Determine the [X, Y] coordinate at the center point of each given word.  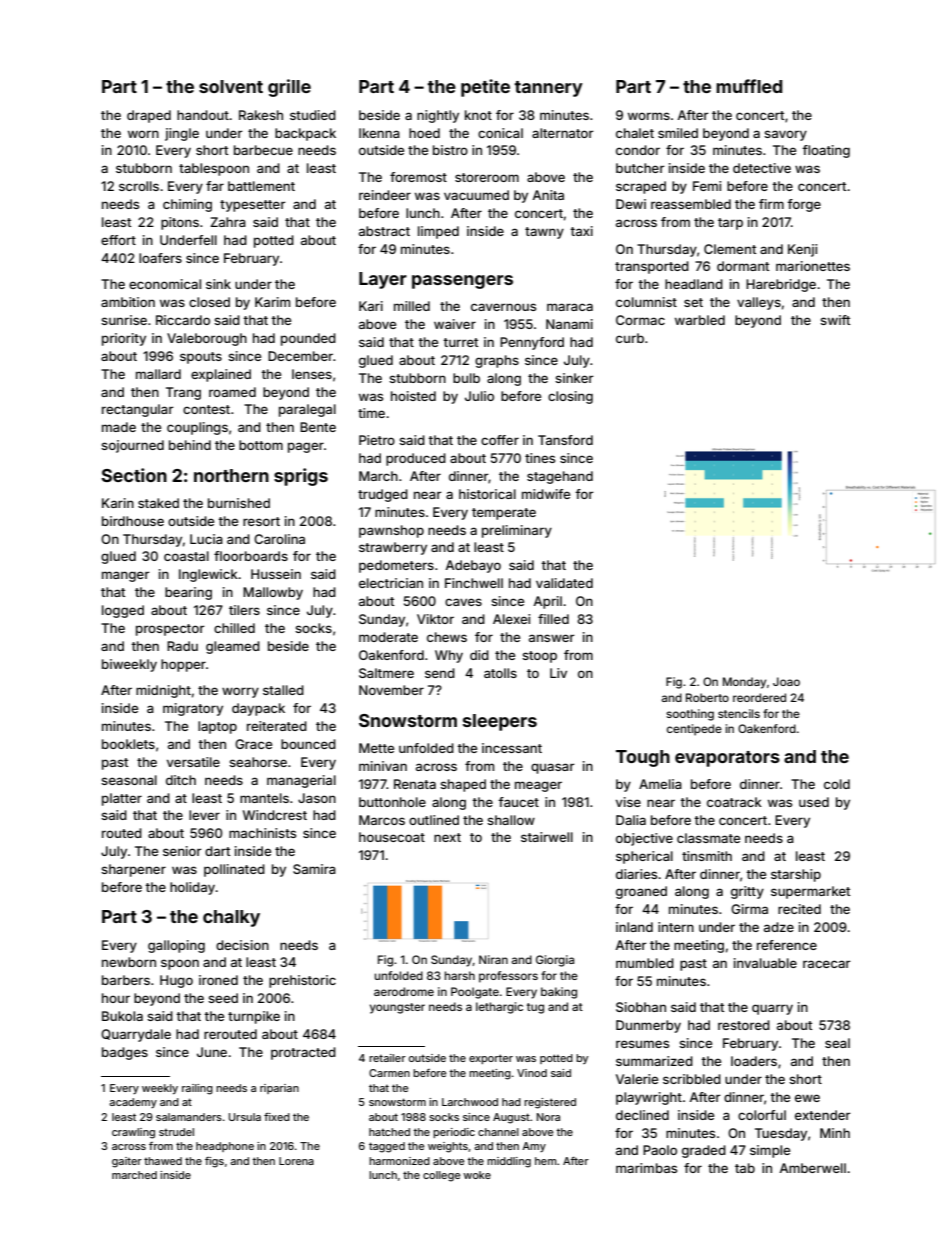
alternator [563, 133]
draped [149, 116]
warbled [700, 320]
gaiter [127, 1162]
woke [477, 1175]
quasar [553, 768]
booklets [128, 744]
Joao [786, 681]
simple [770, 1151]
